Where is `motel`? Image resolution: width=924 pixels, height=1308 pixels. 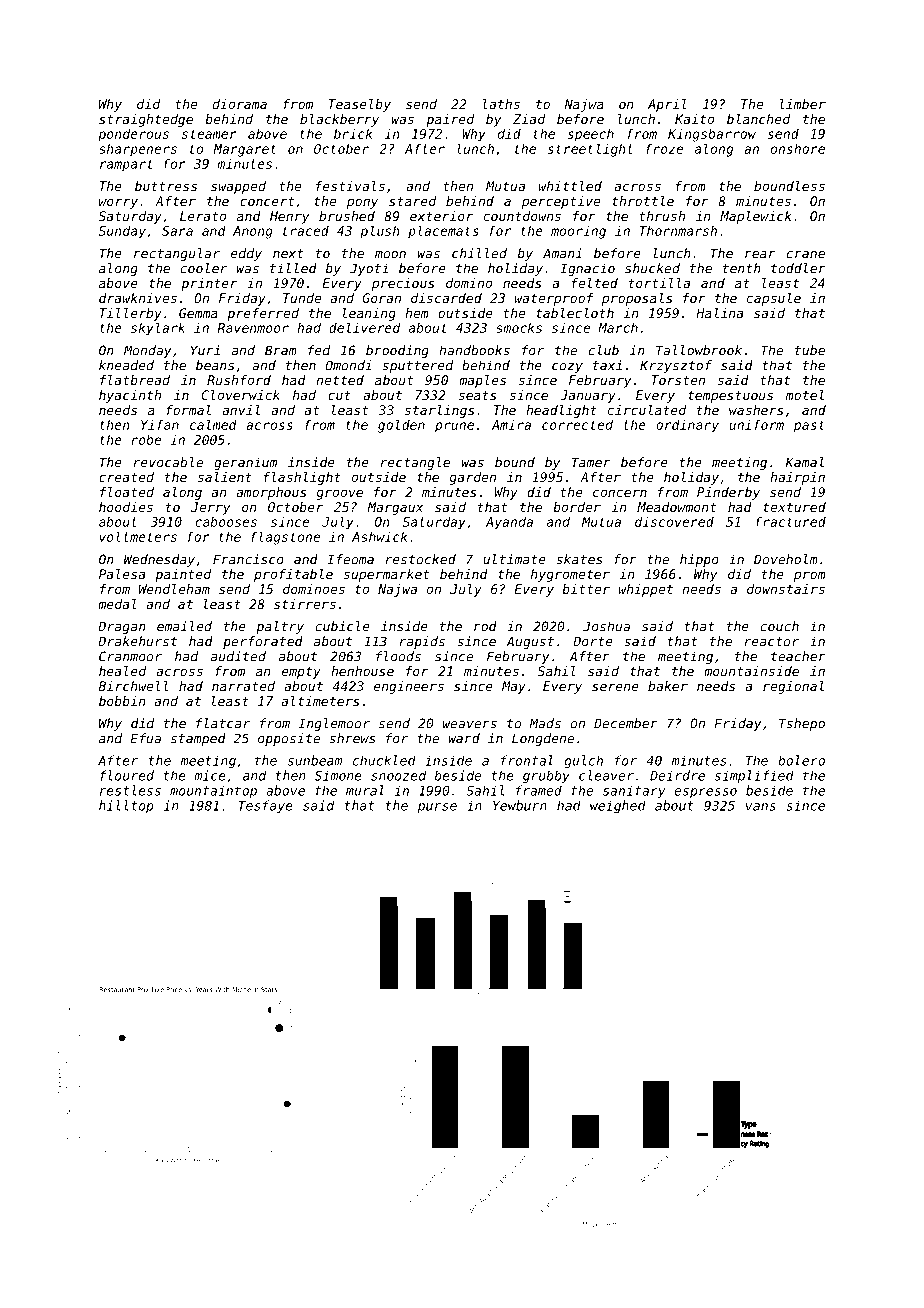
motel is located at coordinates (805, 395).
